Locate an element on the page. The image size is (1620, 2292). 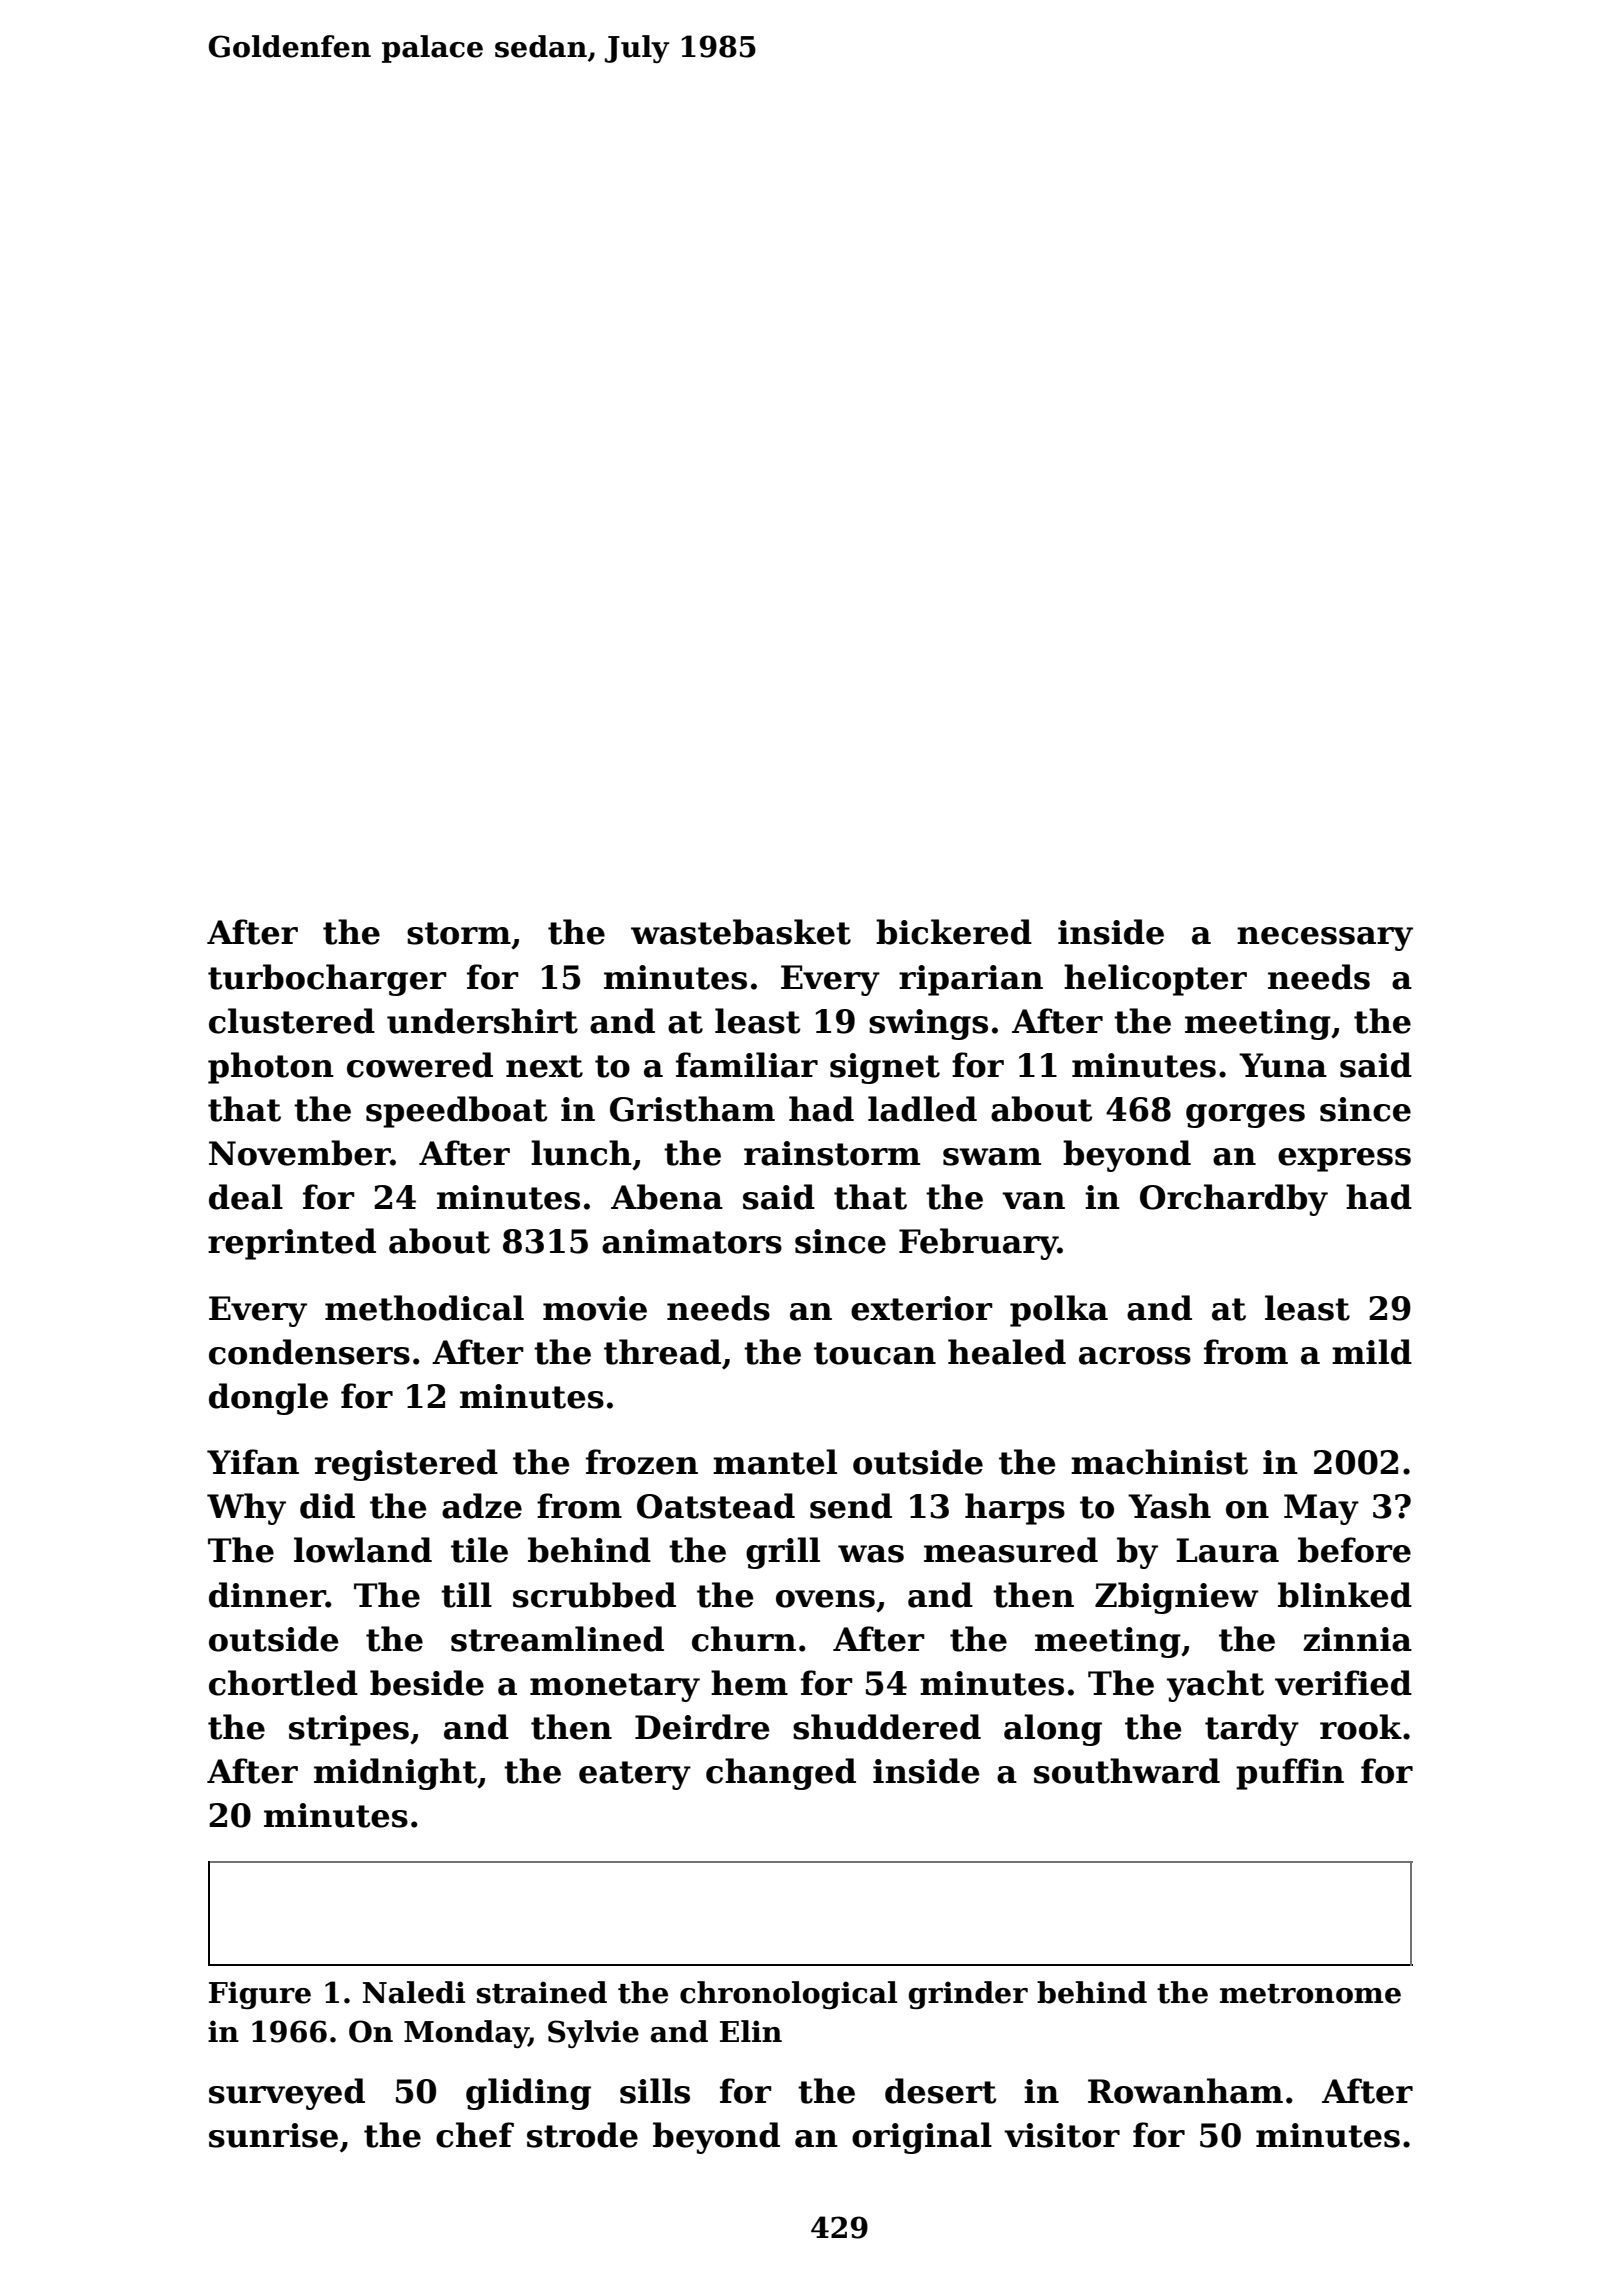
Zbigniew is located at coordinates (1177, 1598).
